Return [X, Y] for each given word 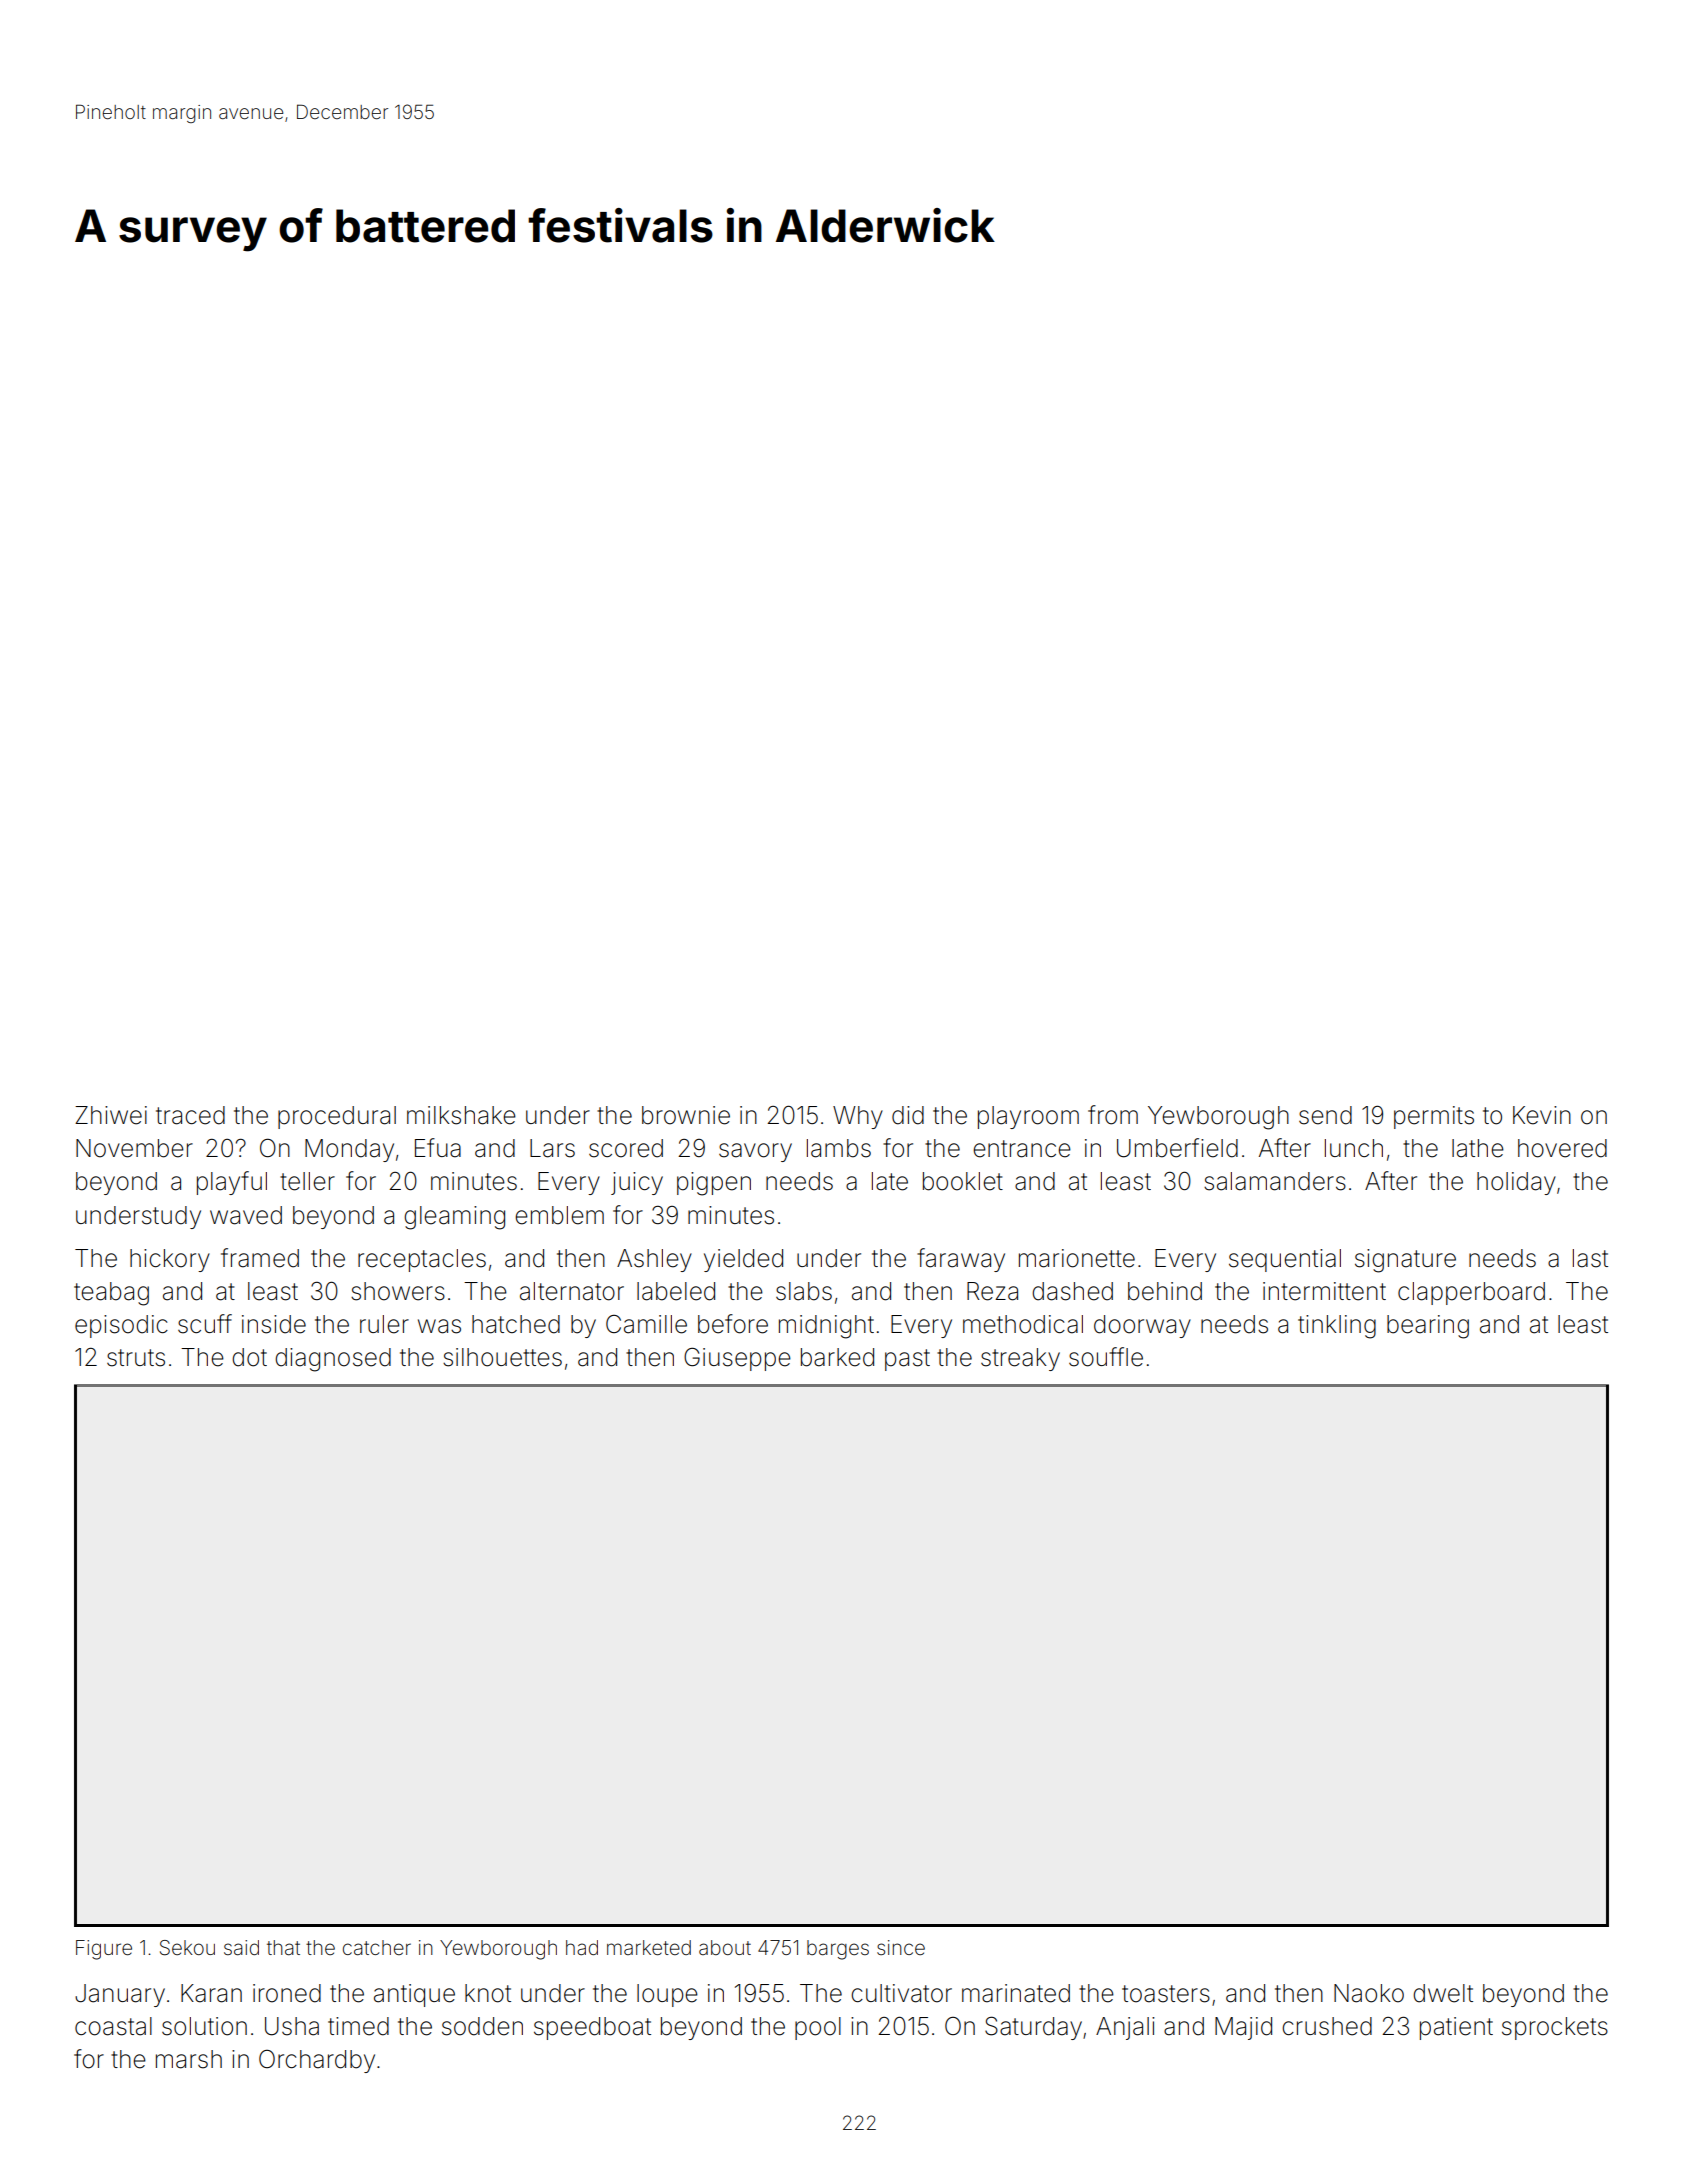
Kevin [1542, 1115]
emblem [559, 1215]
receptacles [422, 1260]
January [120, 1995]
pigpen [714, 1184]
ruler [384, 1324]
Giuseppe [737, 1359]
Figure [104, 1950]
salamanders [1275, 1181]
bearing [1428, 1327]
